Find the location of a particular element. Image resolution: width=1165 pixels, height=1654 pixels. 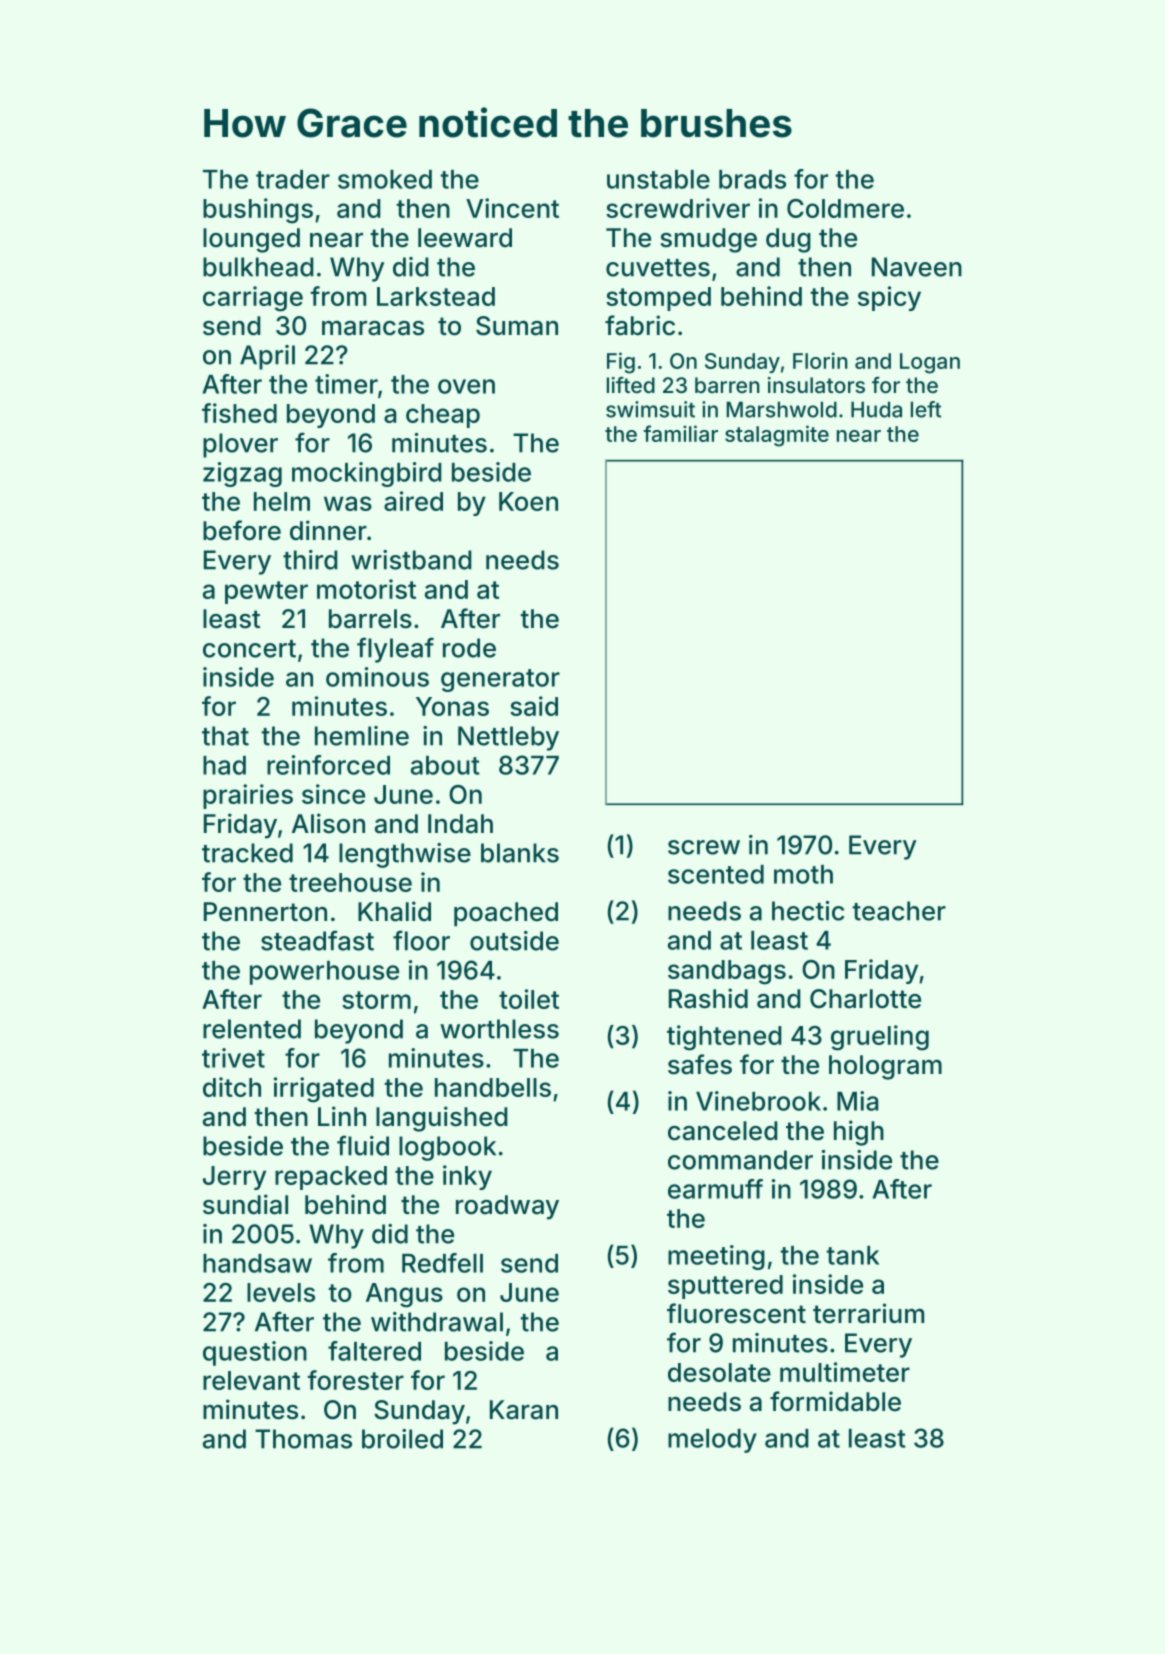

blanks is located at coordinates (520, 853).
